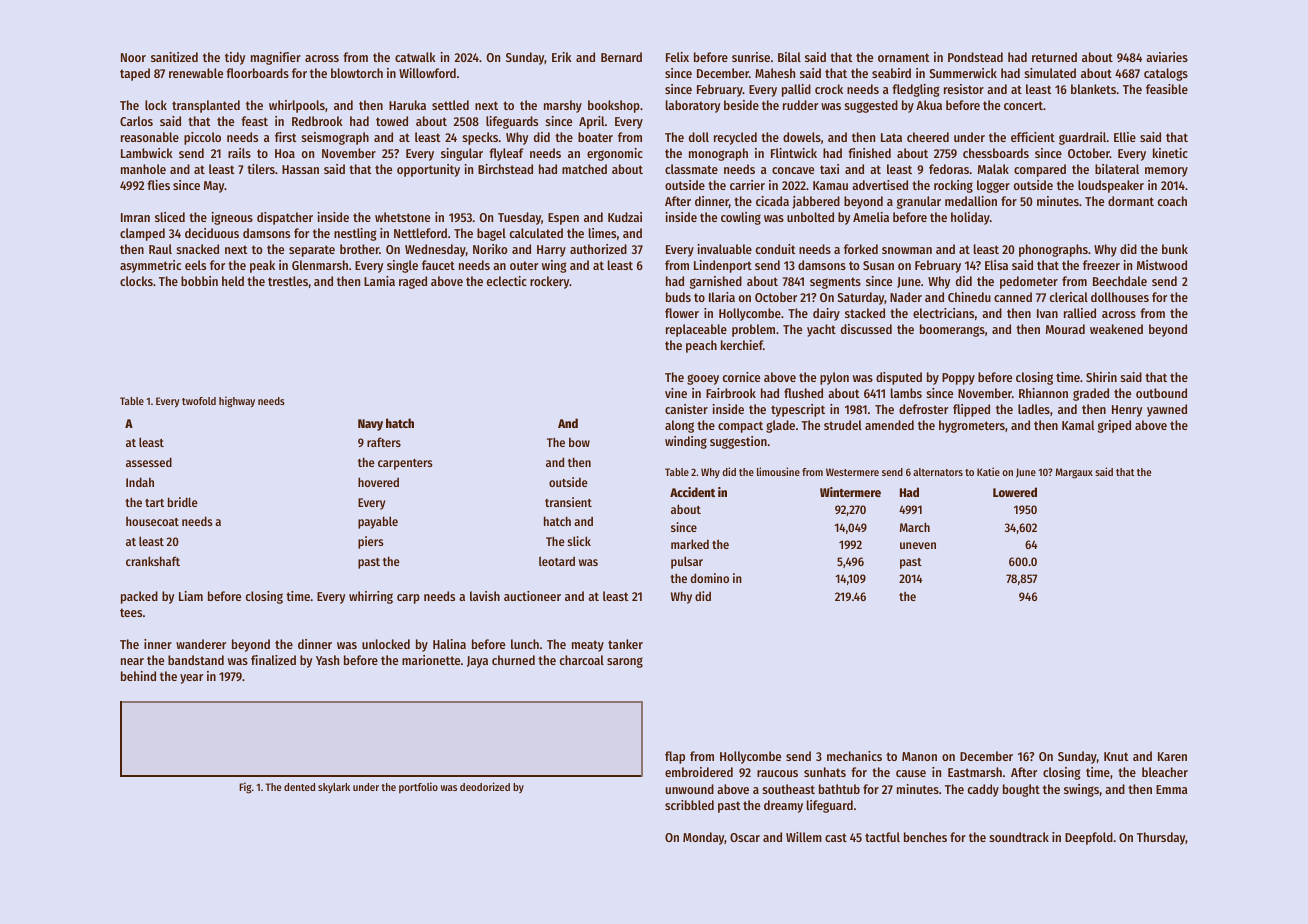  Describe the element at coordinates (133, 57) in the screenshot. I see `Noor` at that location.
